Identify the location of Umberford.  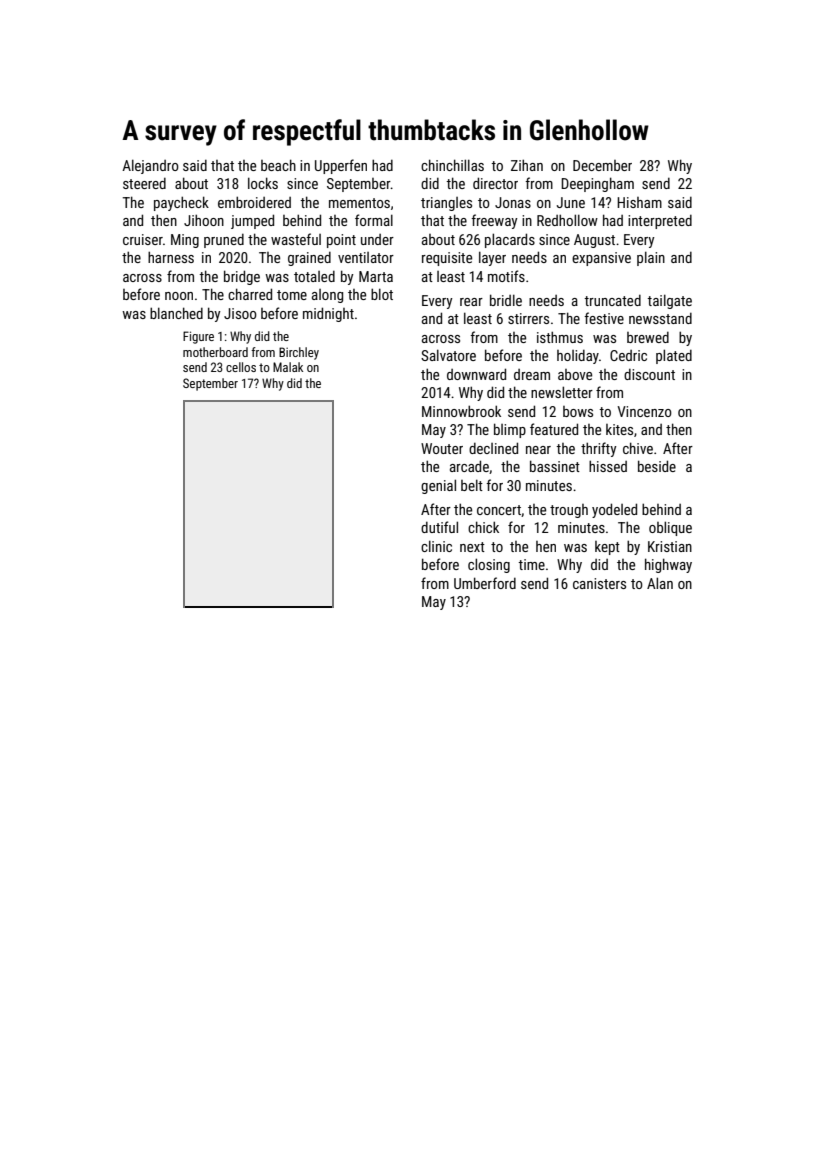
(485, 583).
